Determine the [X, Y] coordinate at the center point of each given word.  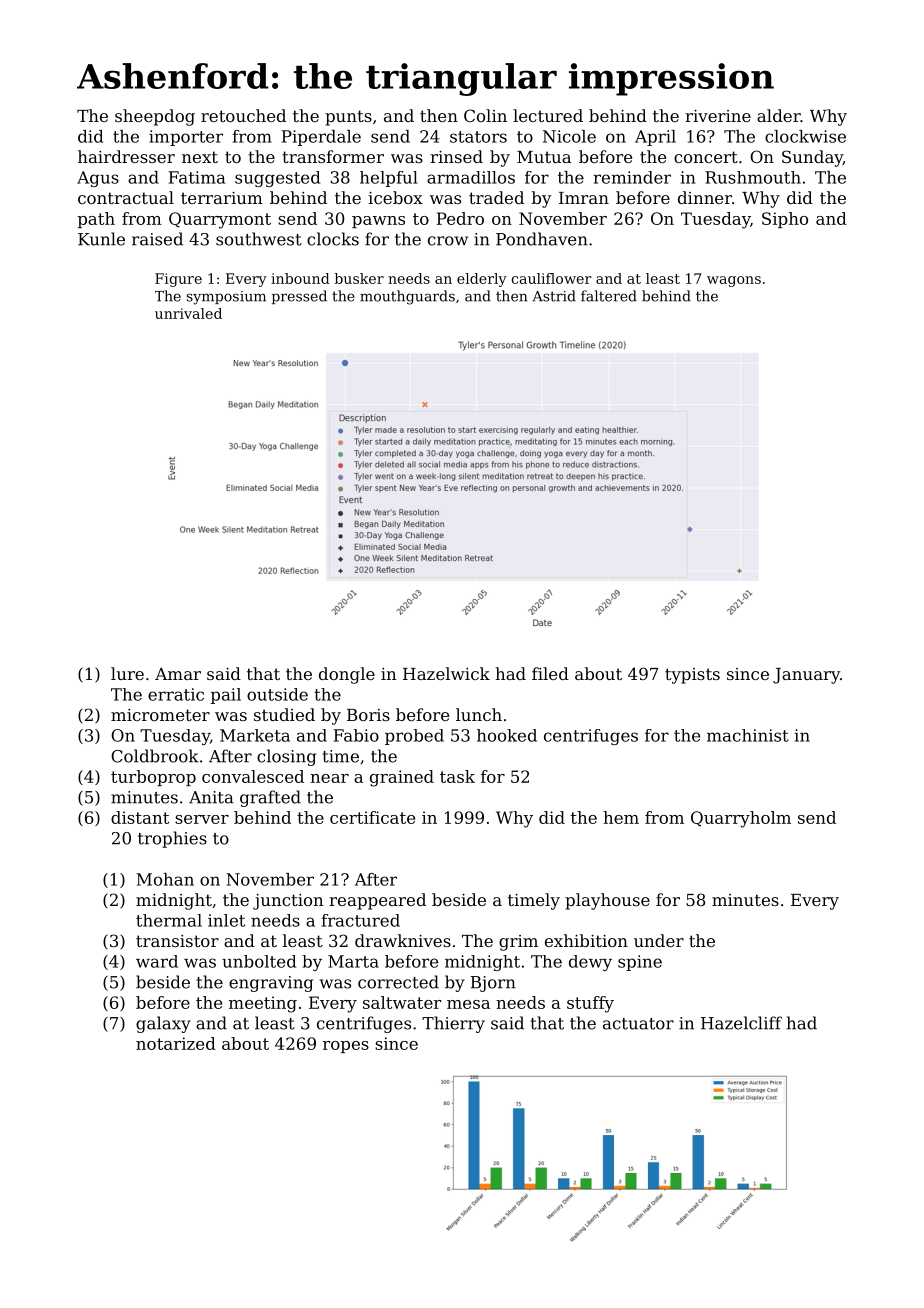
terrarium [222, 198]
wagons [734, 281]
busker [359, 278]
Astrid [554, 296]
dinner [705, 197]
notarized [176, 1043]
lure [127, 673]
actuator [638, 1024]
